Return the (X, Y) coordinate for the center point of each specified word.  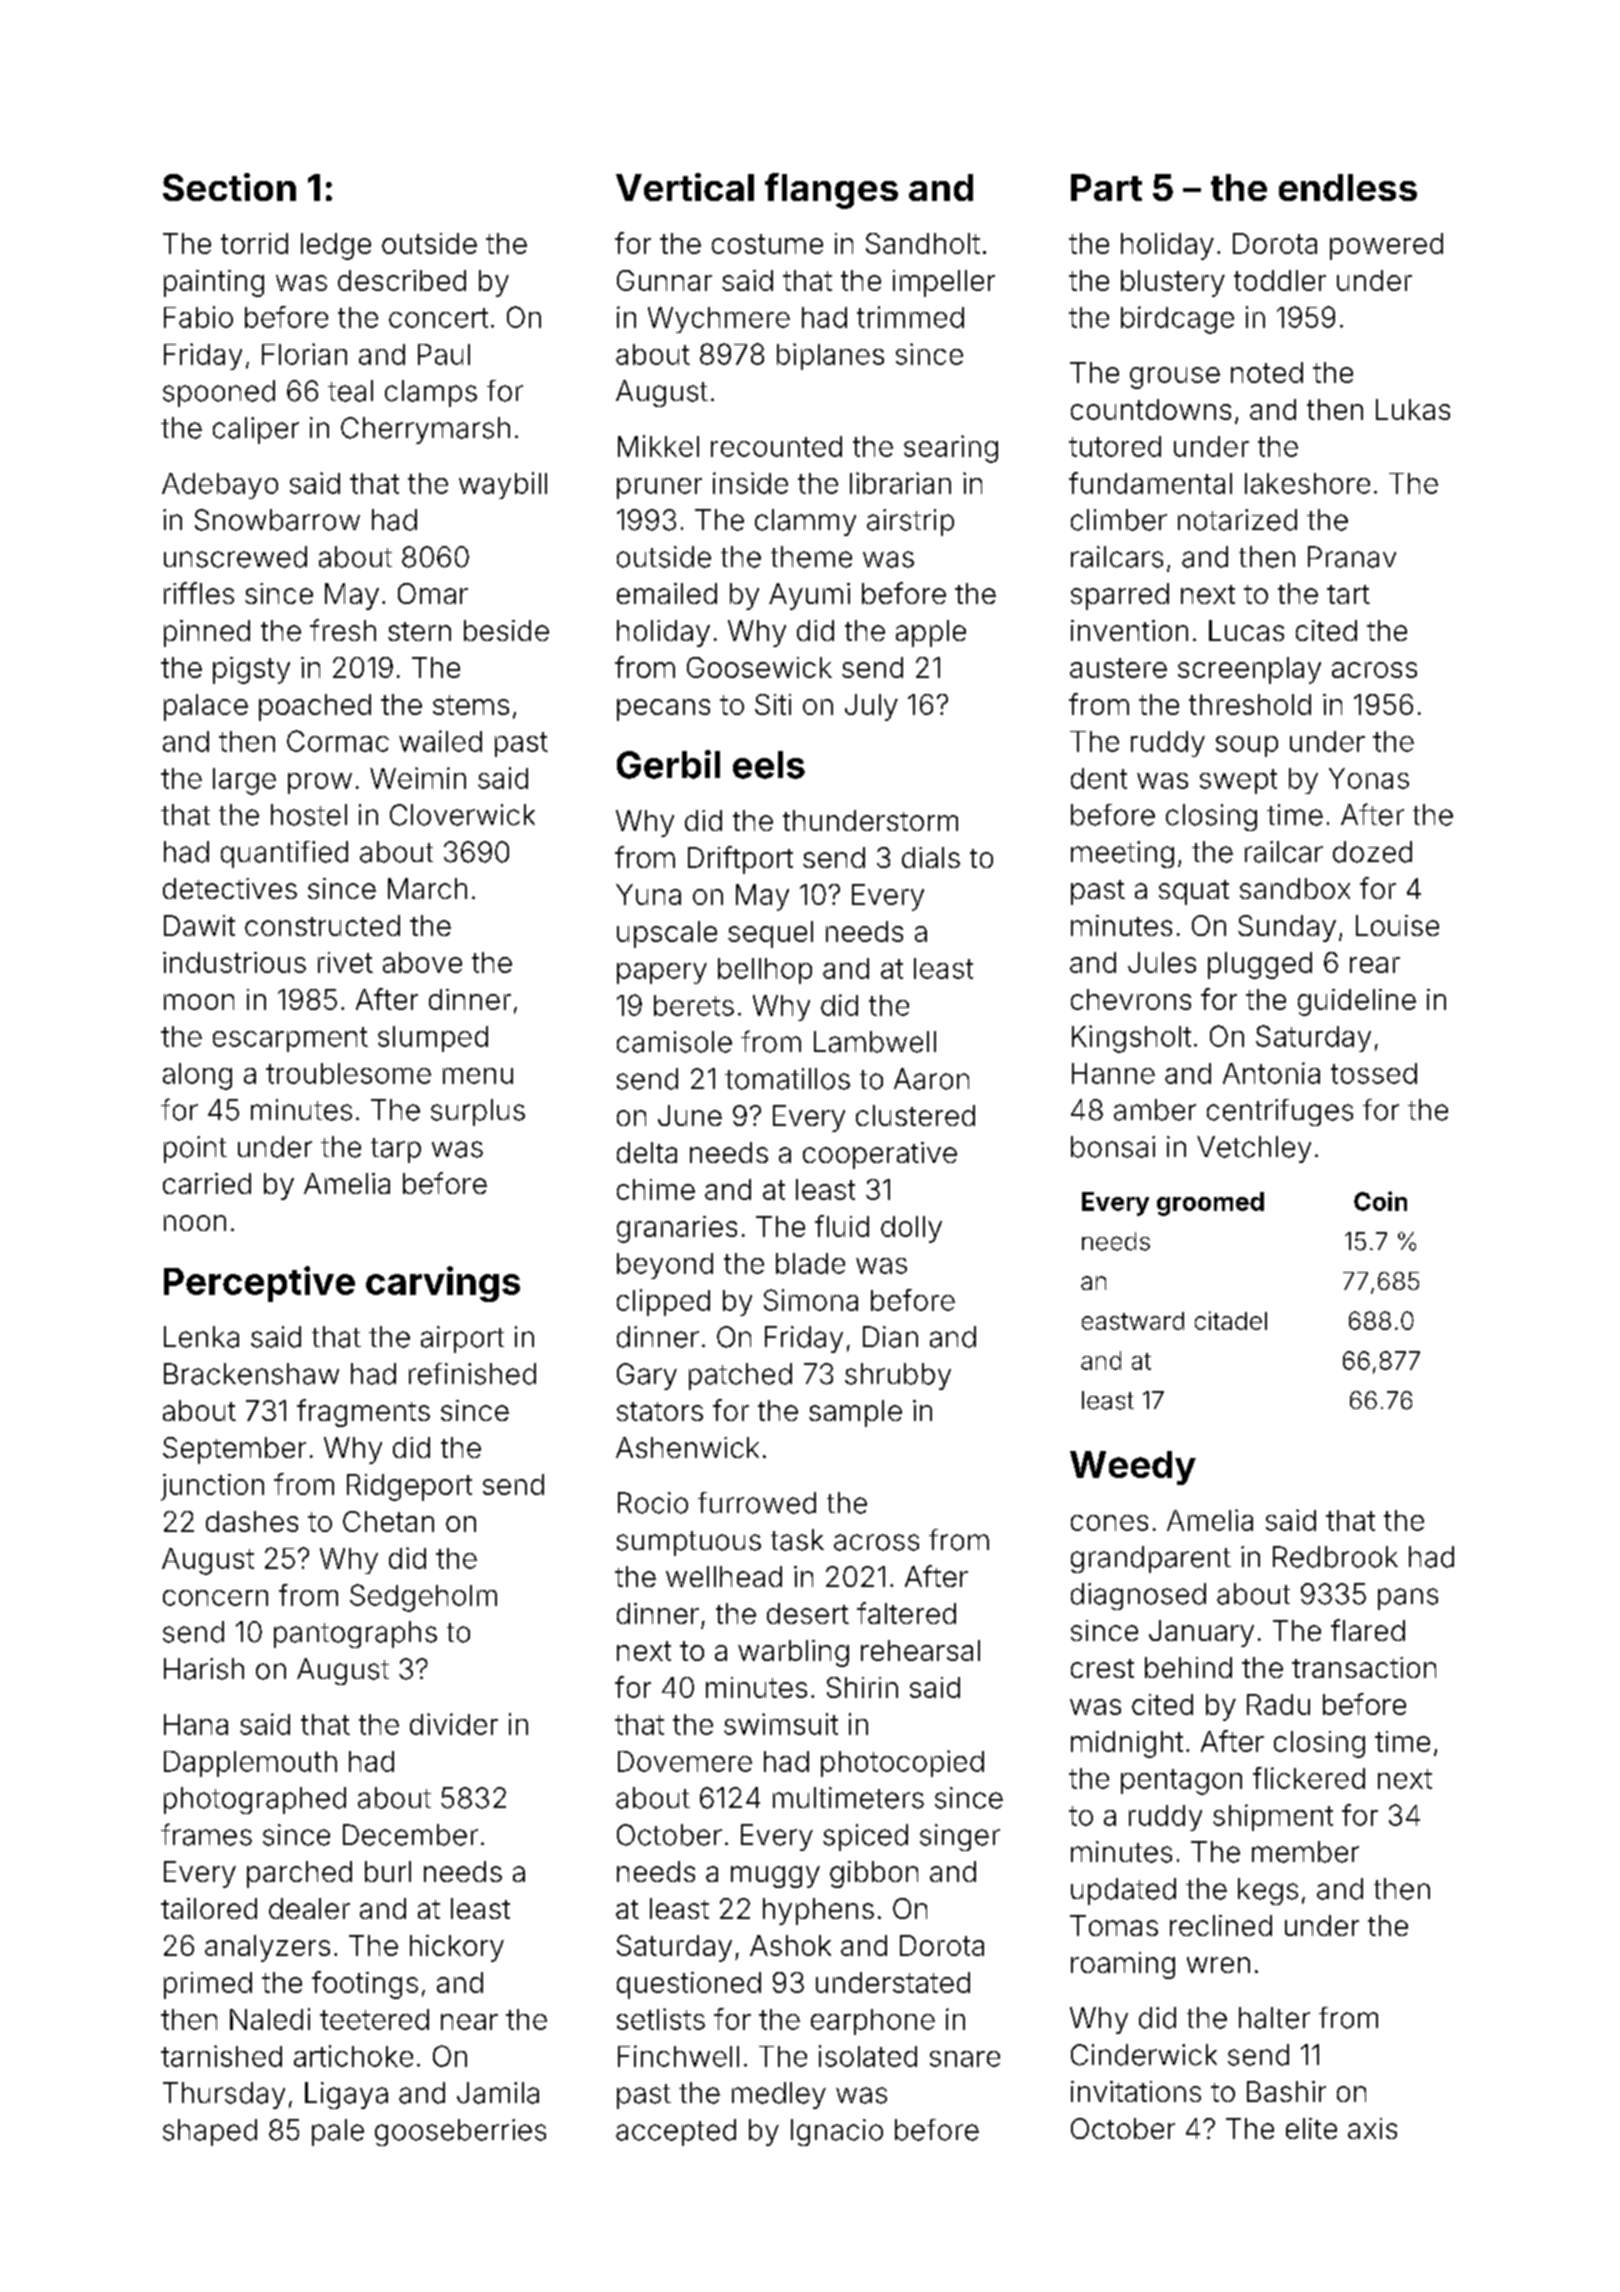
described (402, 280)
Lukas (1413, 409)
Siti (773, 704)
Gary (647, 1376)
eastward (1133, 1321)
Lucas (1246, 630)
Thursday (224, 2095)
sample (855, 1413)
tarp (396, 1150)
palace (206, 707)
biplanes (830, 356)
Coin (1380, 1201)
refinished (472, 1374)
